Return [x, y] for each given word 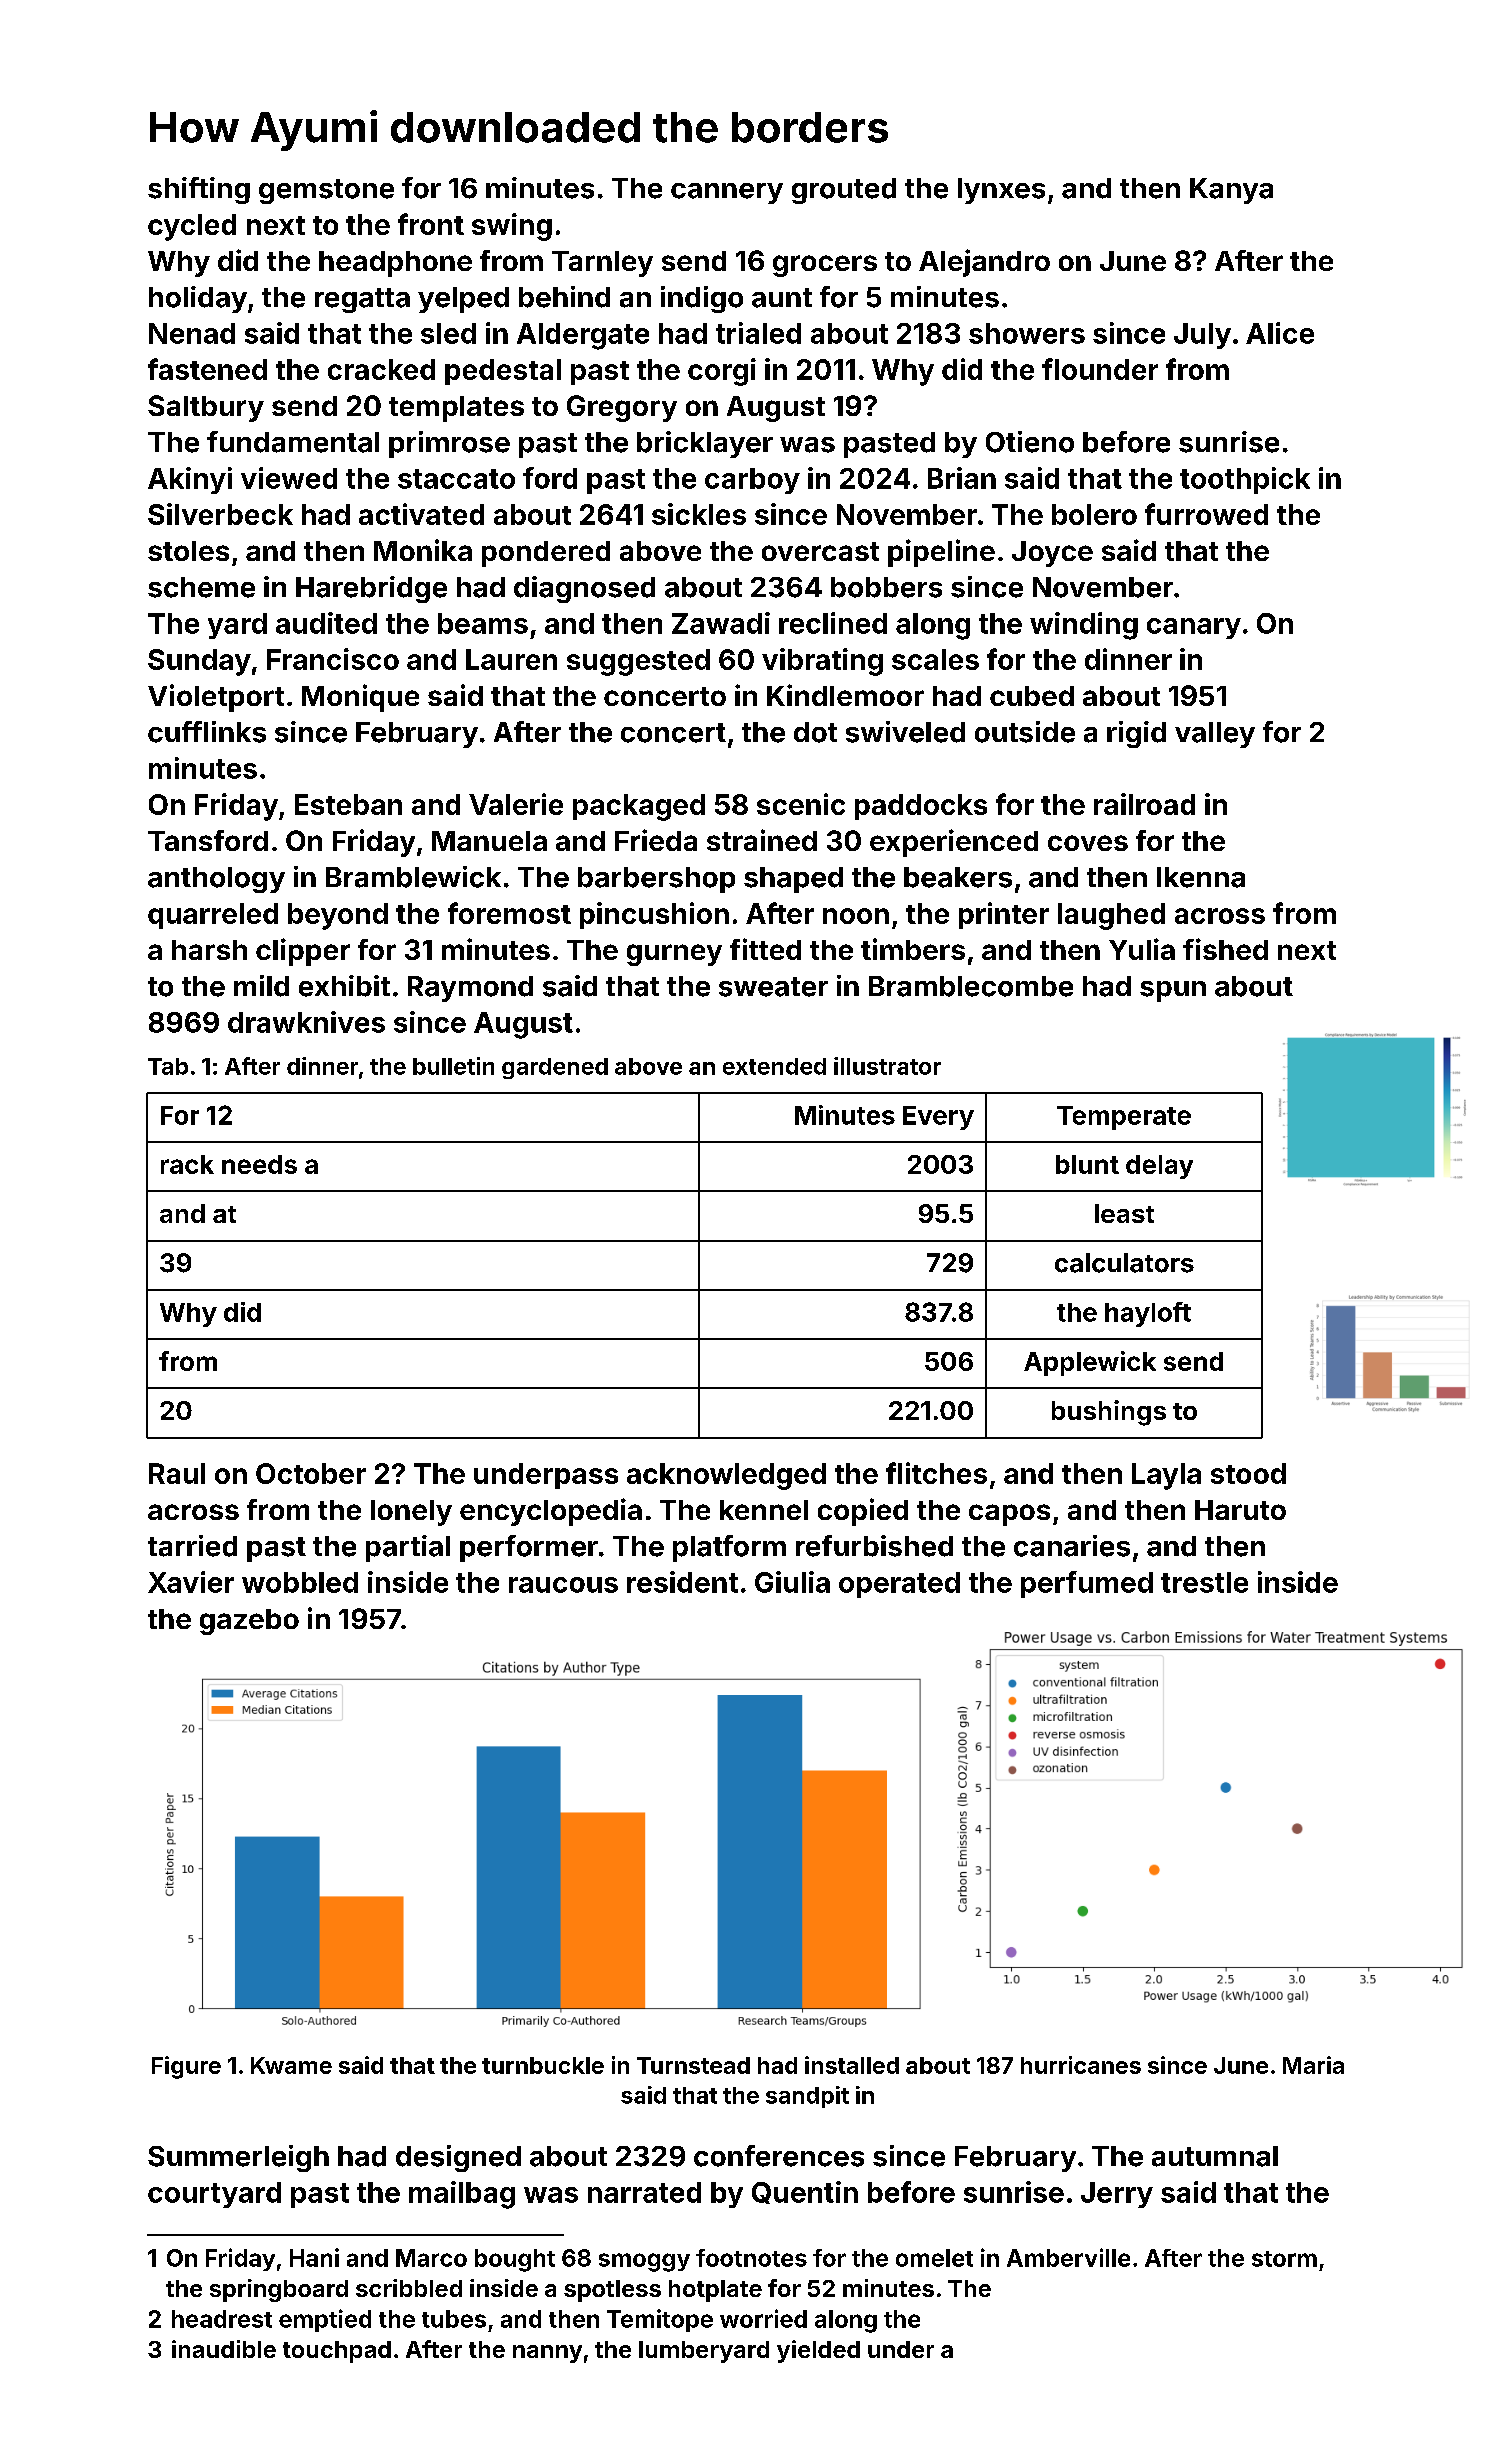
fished [1225, 949]
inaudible [224, 2349]
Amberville [1068, 2257]
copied [863, 1512]
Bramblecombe [971, 986]
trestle [1204, 1582]
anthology [216, 880]
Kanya [1231, 191]
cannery [727, 193]
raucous [563, 1585]
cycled [192, 227]
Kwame [291, 2065]
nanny [547, 2354]
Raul [177, 1473]
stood [1248, 1473]
